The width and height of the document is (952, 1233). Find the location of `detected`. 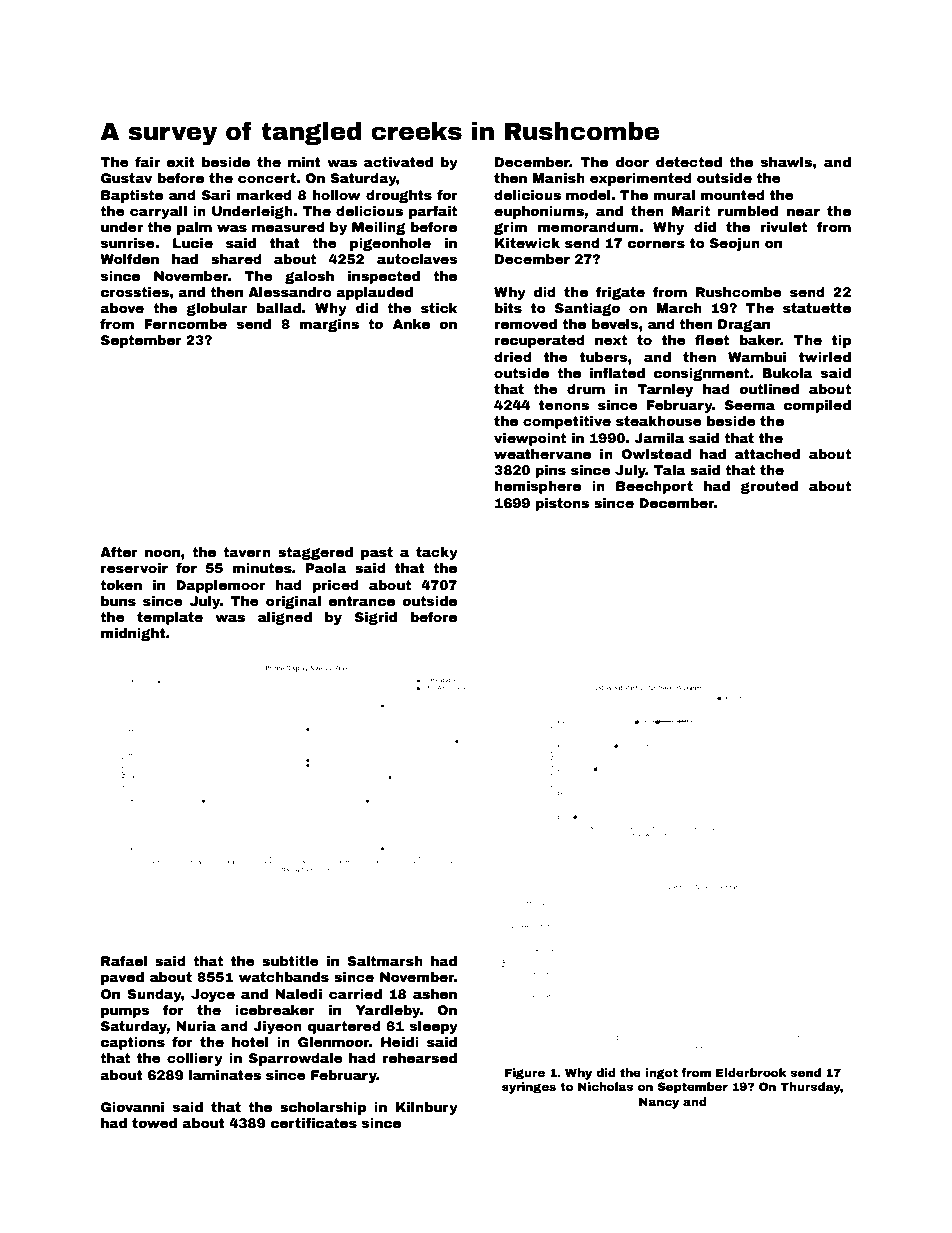

detected is located at coordinates (689, 162).
